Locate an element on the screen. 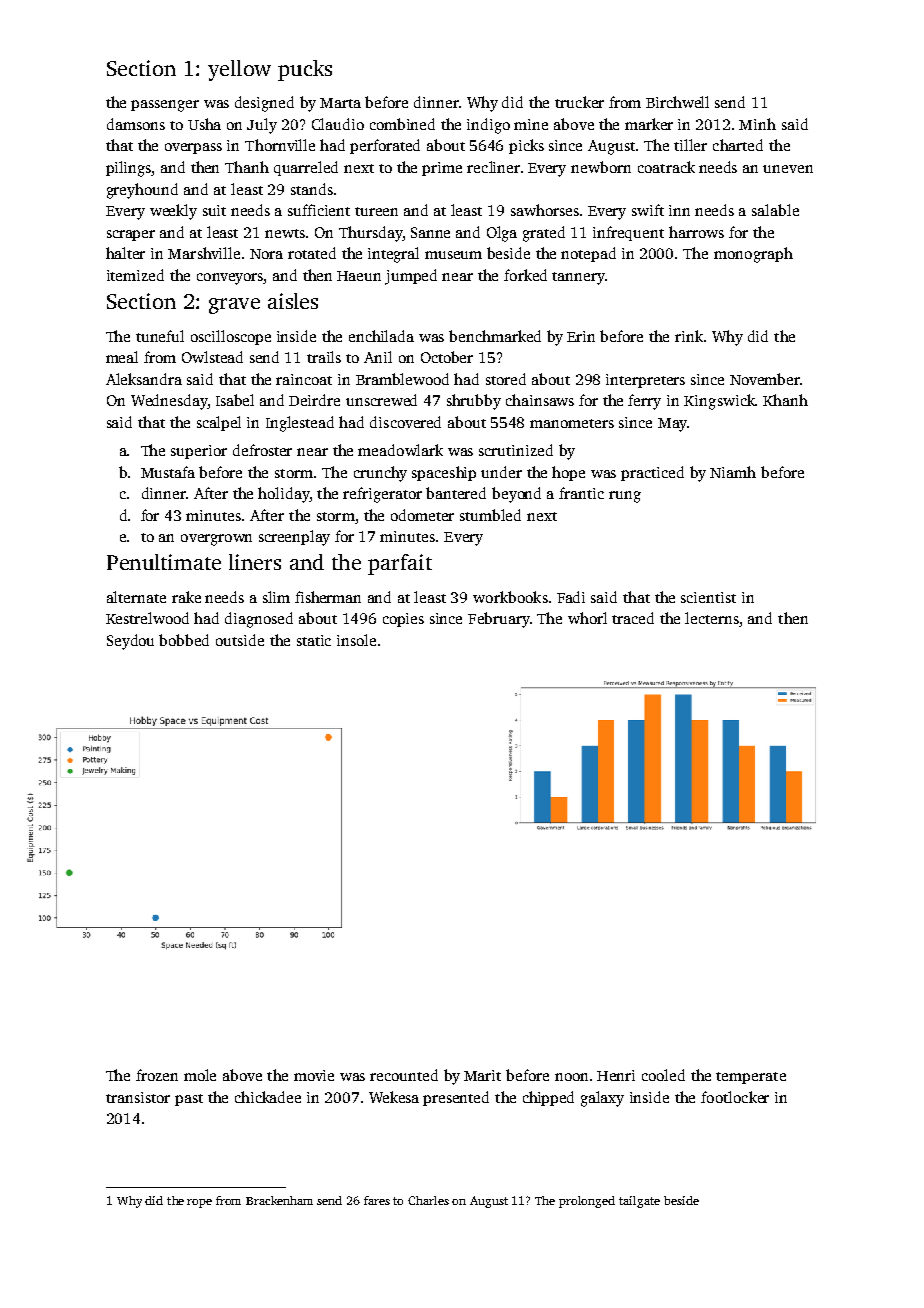 The width and height of the screenshot is (924, 1308). lecterns is located at coordinates (712, 619).
